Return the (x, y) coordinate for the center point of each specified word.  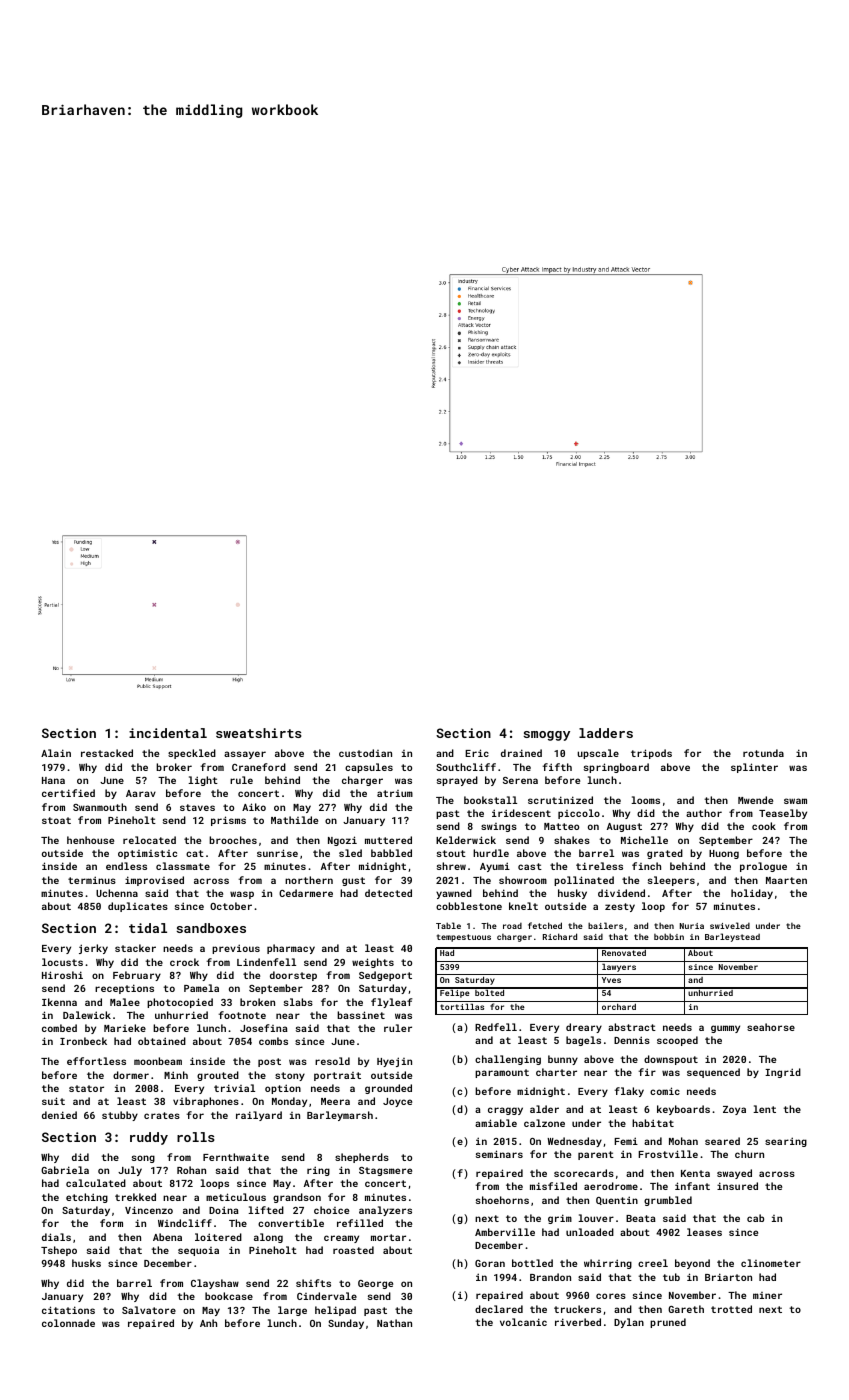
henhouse (90, 840)
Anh (208, 1323)
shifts (313, 1283)
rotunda (763, 753)
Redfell (496, 1027)
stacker (135, 948)
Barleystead (732, 937)
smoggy (547, 736)
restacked (107, 753)
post (269, 1062)
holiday (752, 894)
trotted (731, 1309)
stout (451, 853)
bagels (583, 1041)
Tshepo (59, 1251)
